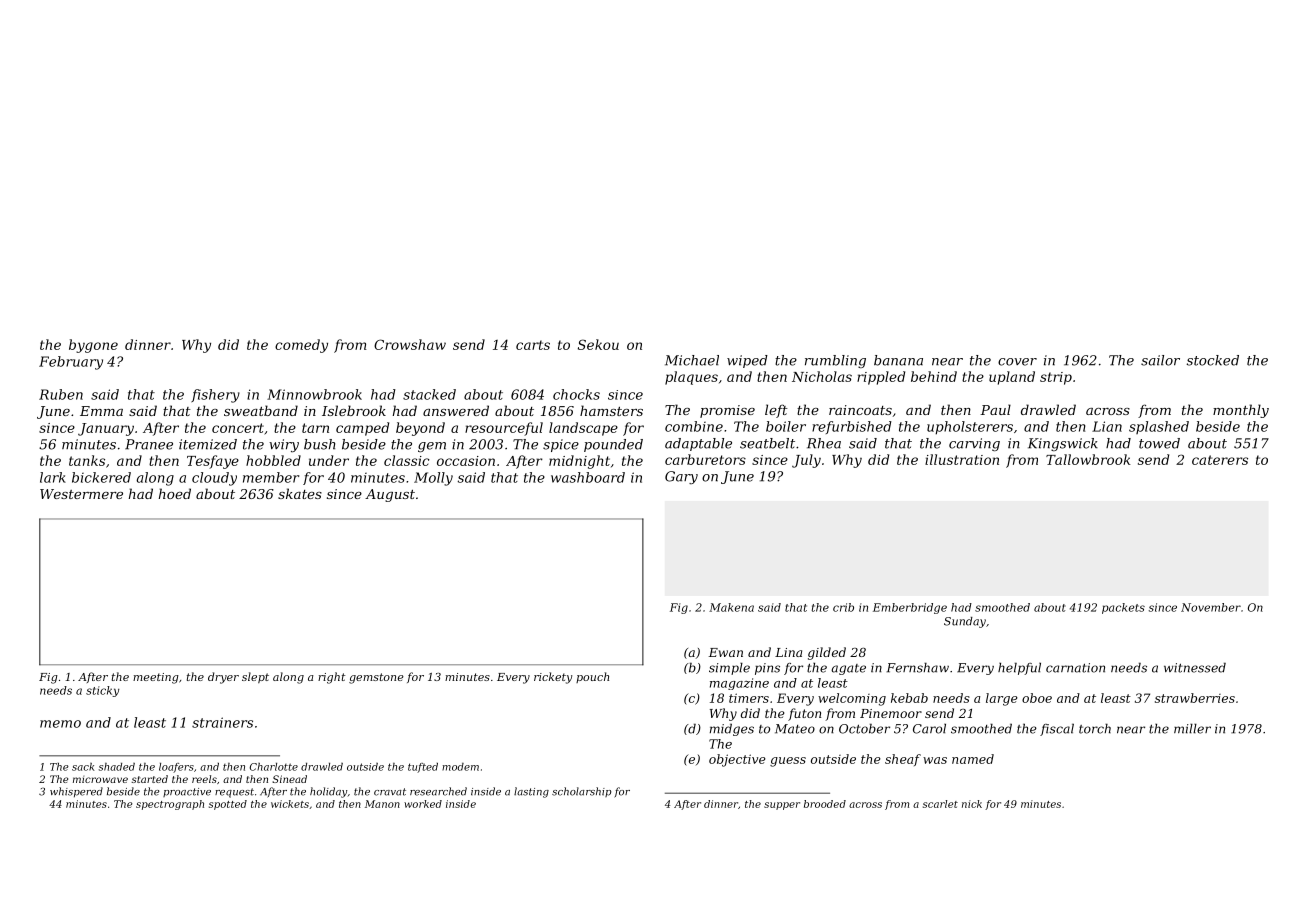 The image size is (1308, 924). Describe the element at coordinates (423, 804) in the screenshot. I see `worked` at that location.
